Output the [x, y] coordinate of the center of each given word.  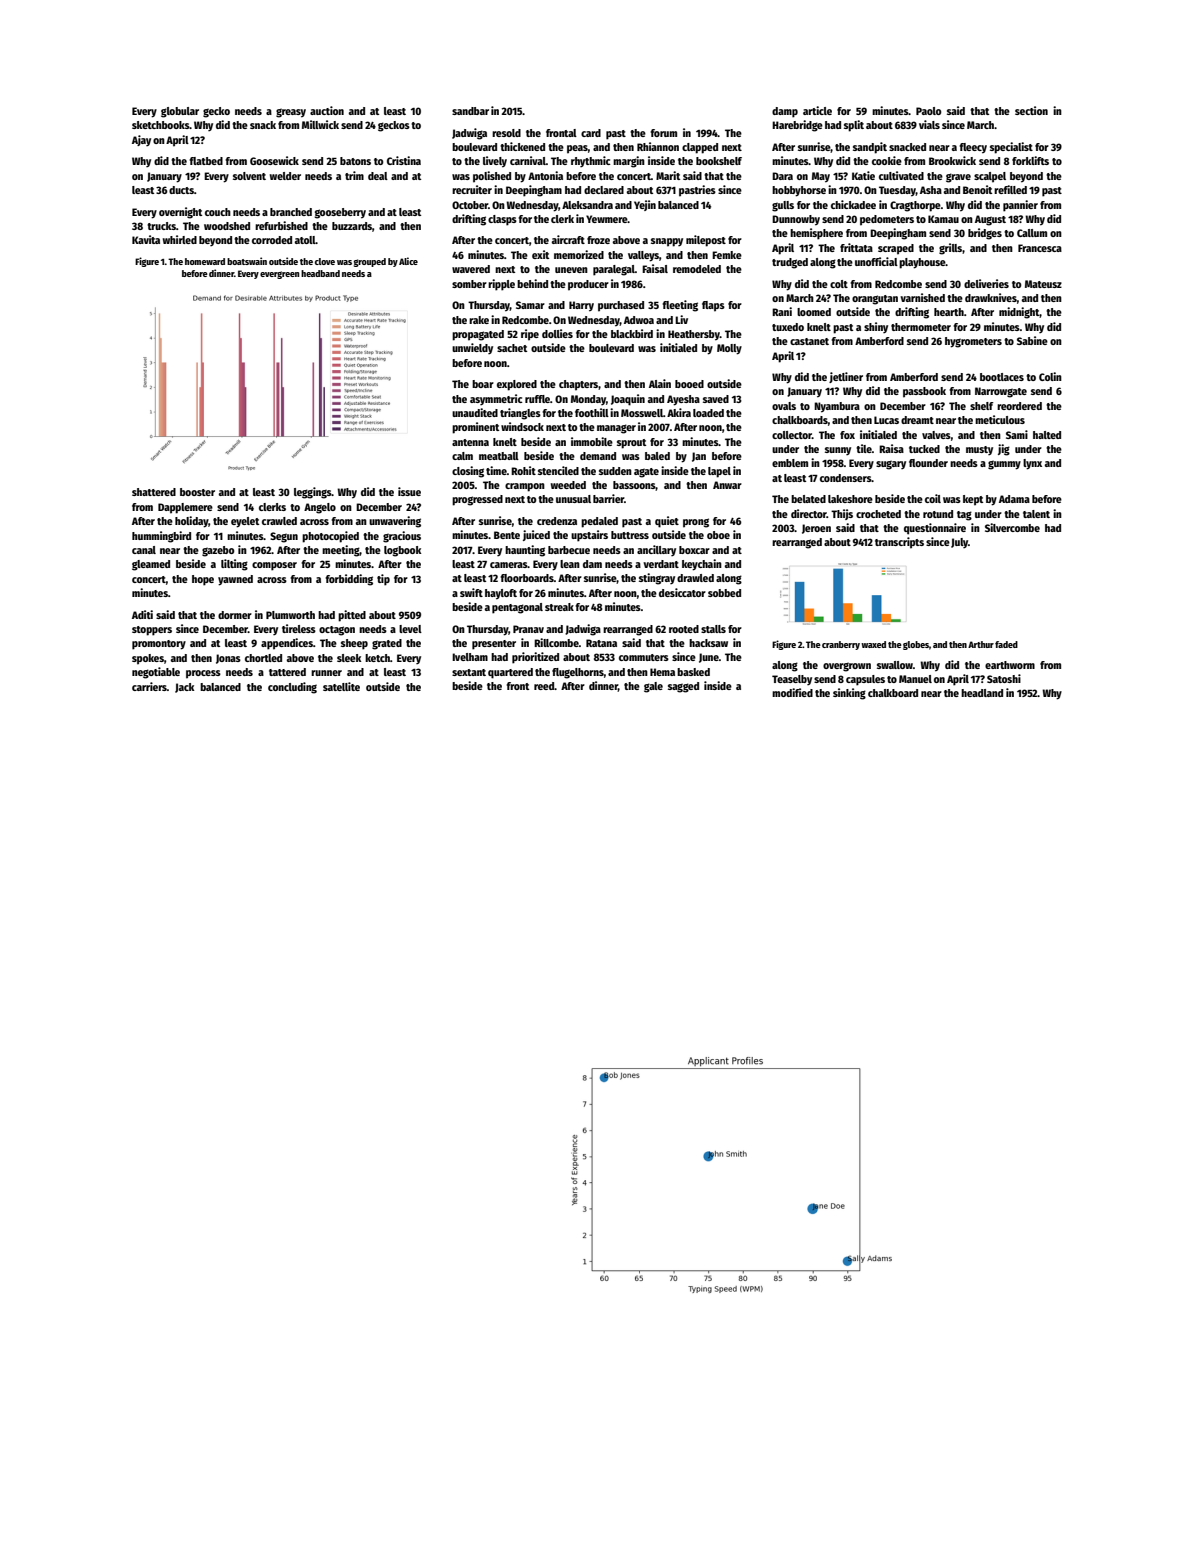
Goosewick [274, 160]
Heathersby [694, 335]
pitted [352, 616]
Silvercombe [1012, 527]
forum [663, 133]
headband [320, 273]
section [1031, 110]
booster [197, 492]
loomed [814, 312]
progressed [477, 500]
